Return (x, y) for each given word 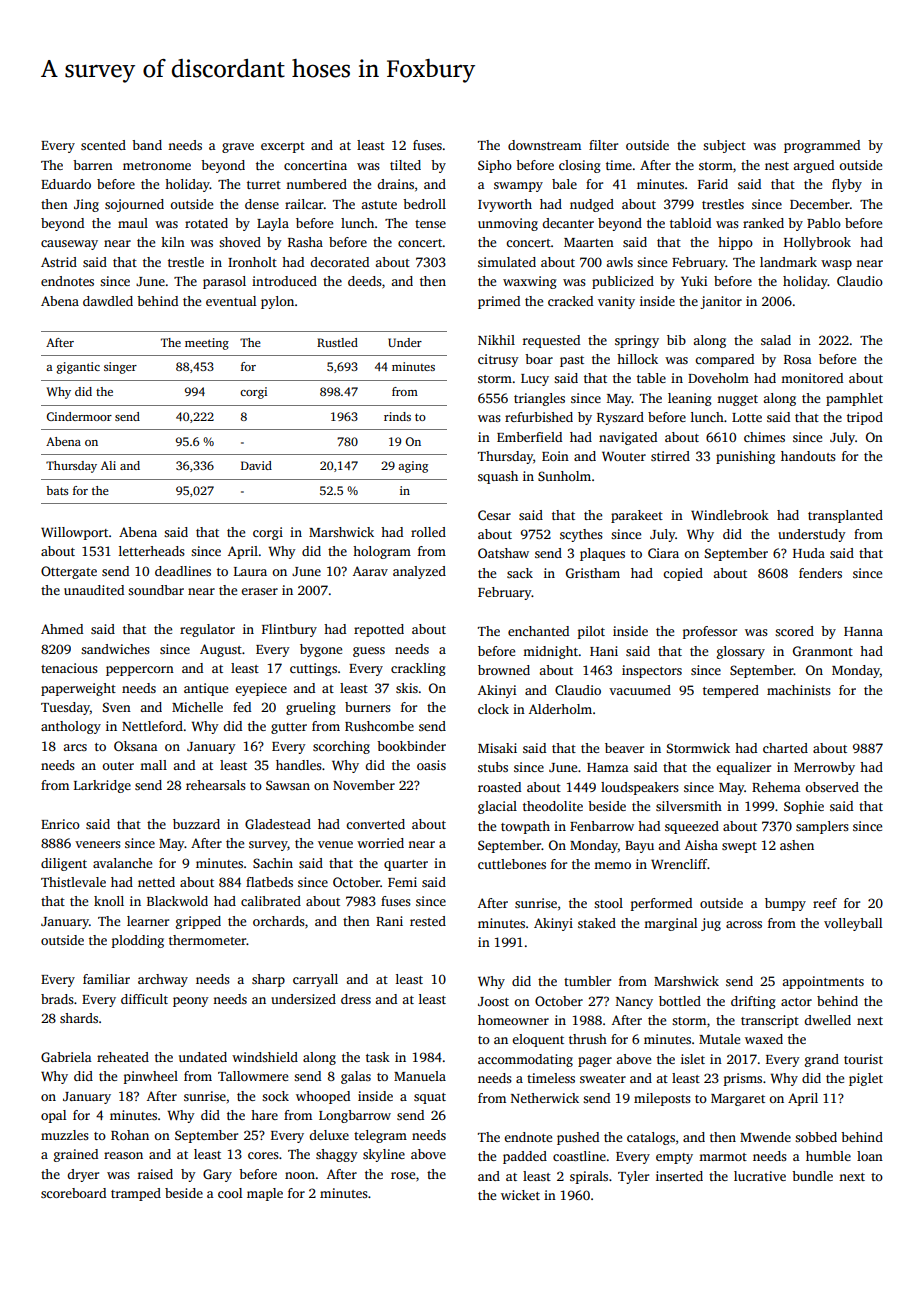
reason (123, 1155)
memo (612, 865)
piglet (866, 1079)
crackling (418, 669)
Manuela (420, 1076)
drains (395, 184)
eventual (231, 301)
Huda (809, 553)
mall (153, 765)
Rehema (776, 787)
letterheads (152, 551)
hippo (735, 243)
